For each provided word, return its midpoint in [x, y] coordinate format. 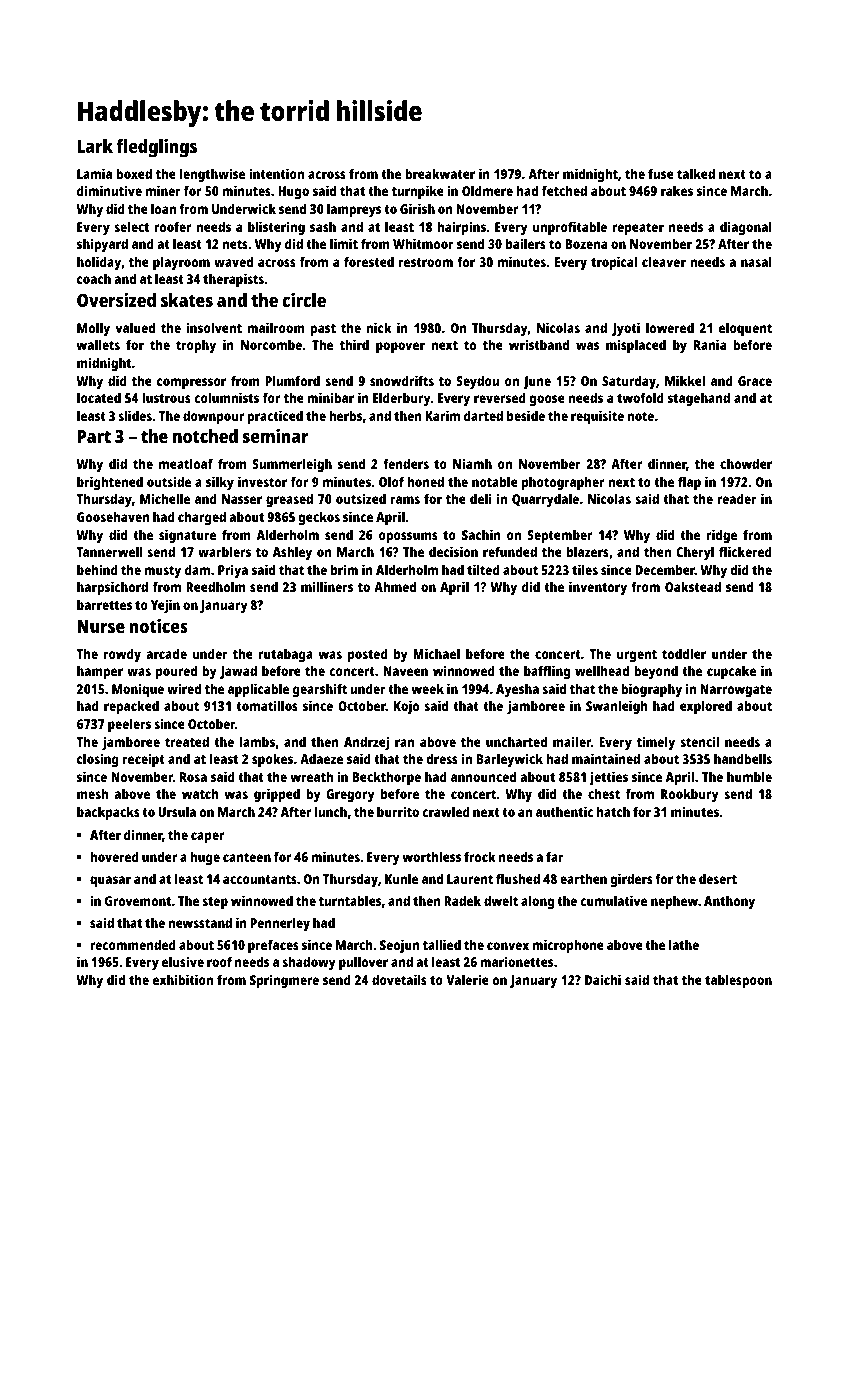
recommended [133, 944]
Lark [95, 146]
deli [481, 498]
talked [696, 173]
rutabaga [285, 655]
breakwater [440, 173]
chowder [746, 463]
